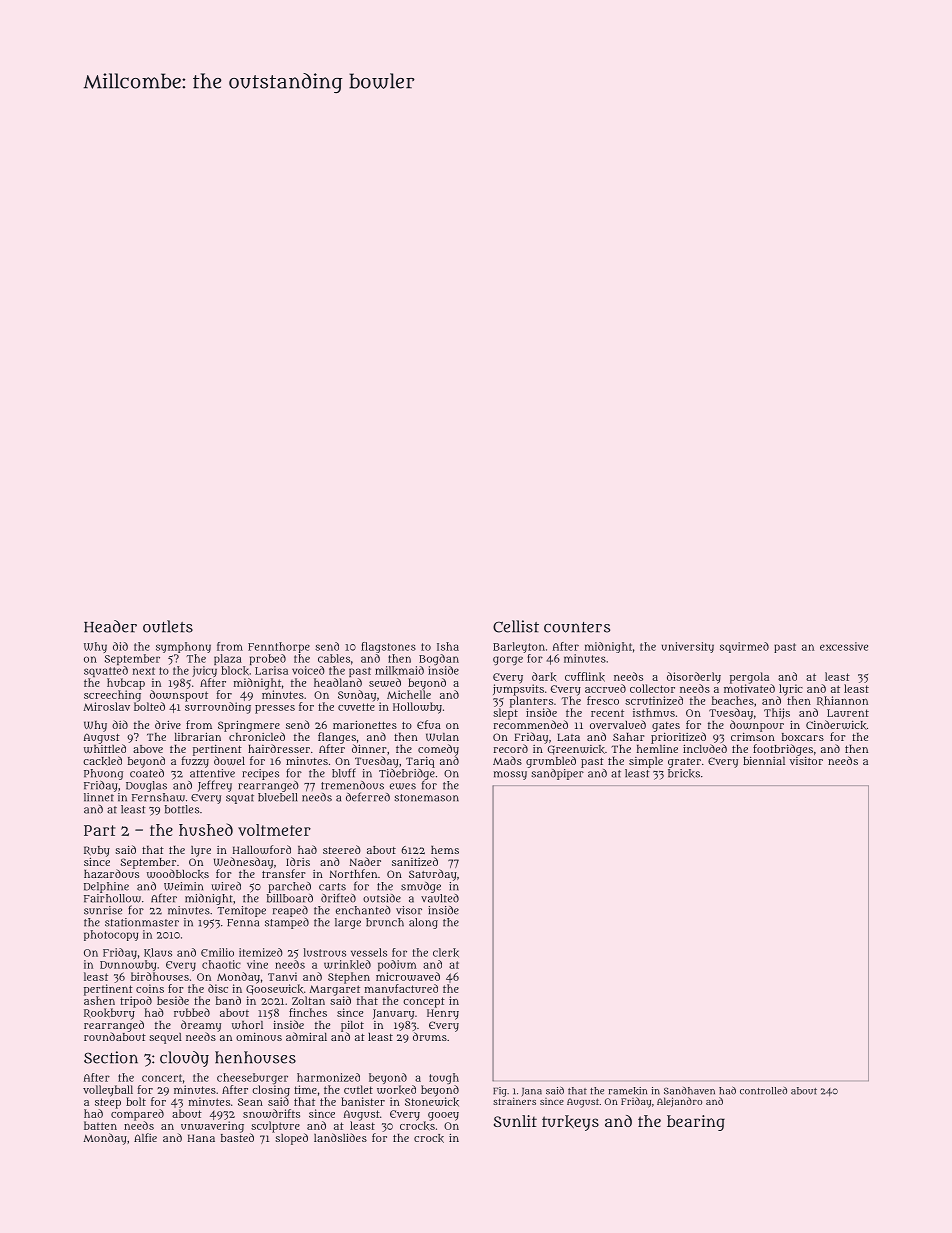 This image has height=1233, width=952. What do you see at coordinates (844, 646) in the image?
I see `excessive` at bounding box center [844, 646].
